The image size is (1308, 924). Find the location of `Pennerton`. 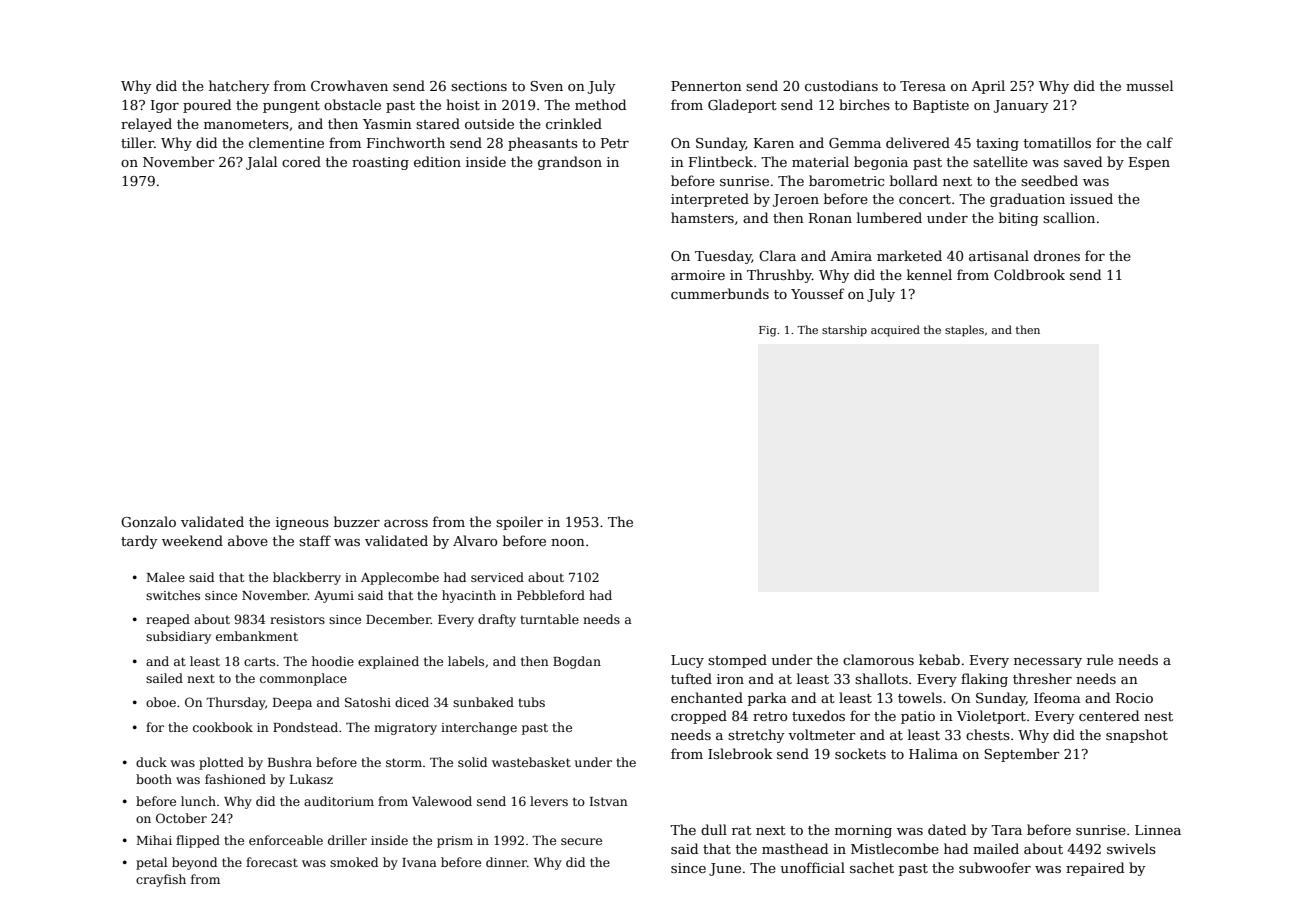

Pennerton is located at coordinates (706, 86).
